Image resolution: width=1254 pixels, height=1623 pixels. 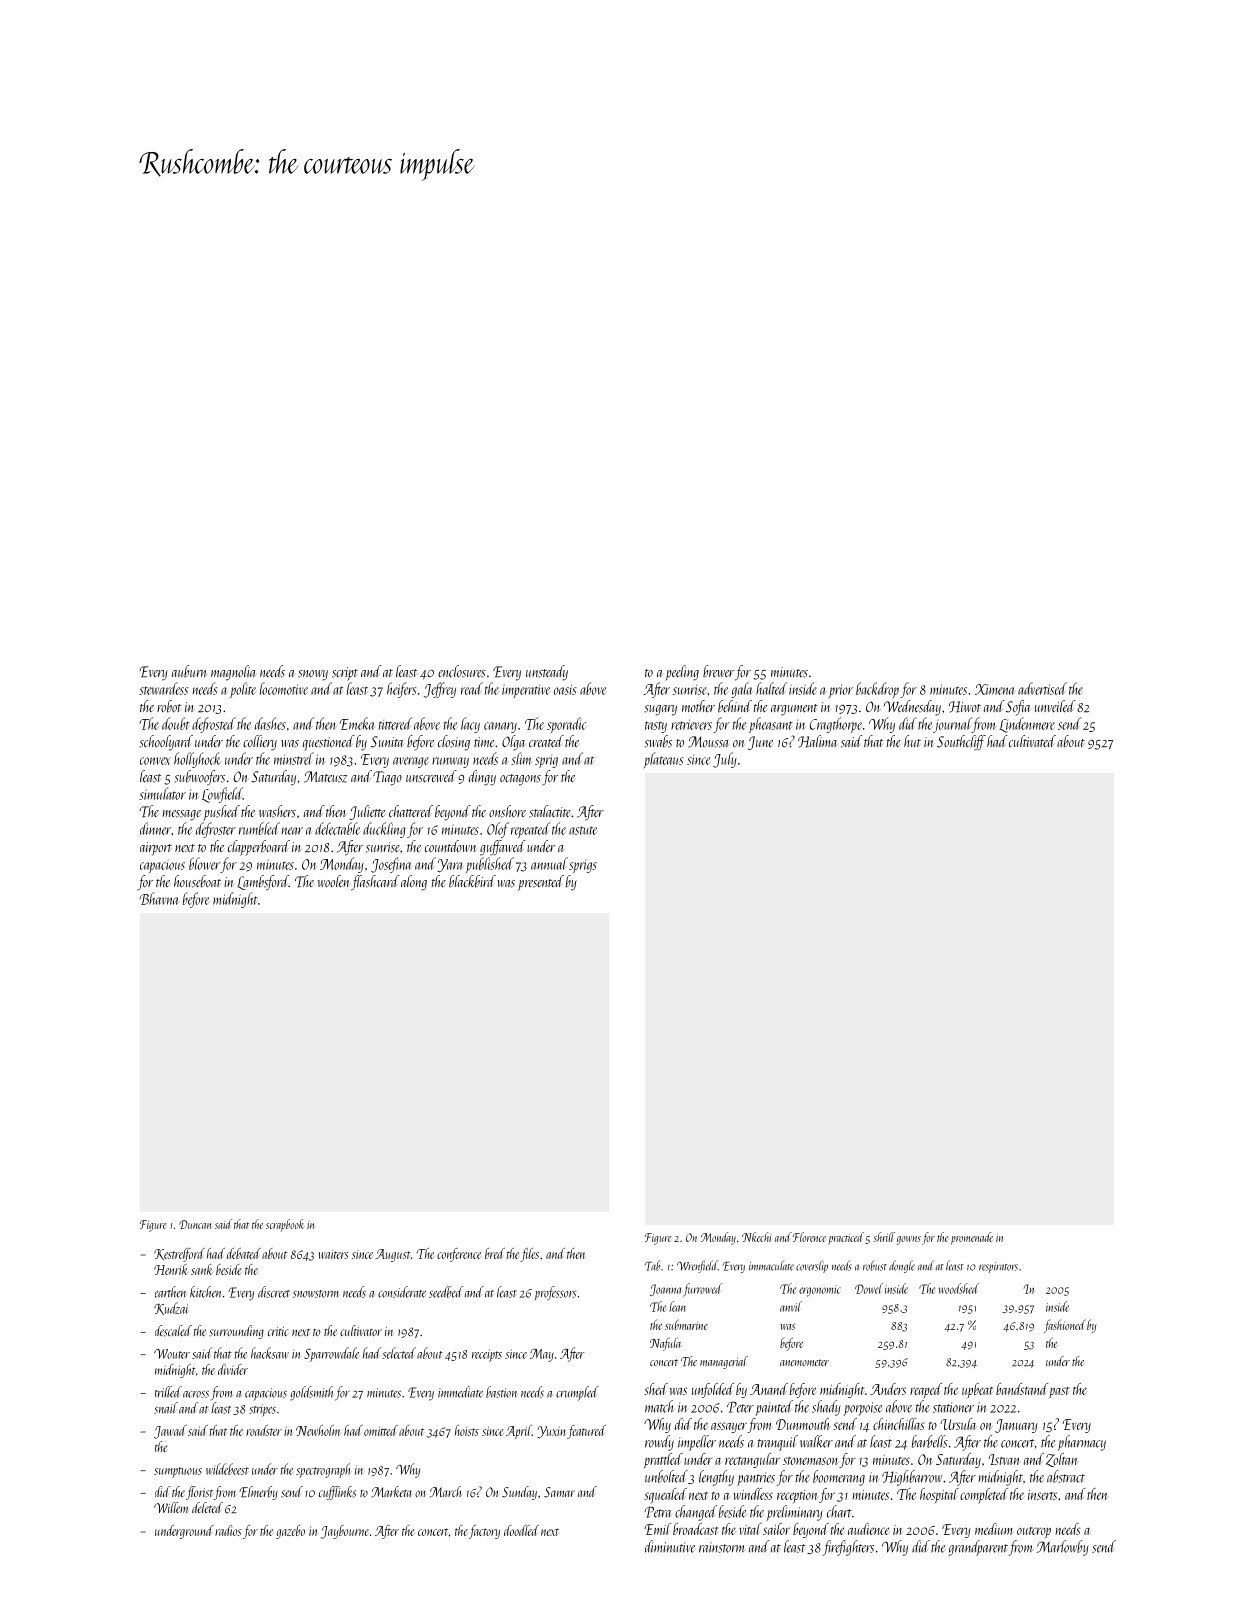 I want to click on doodled, so click(x=521, y=1530).
